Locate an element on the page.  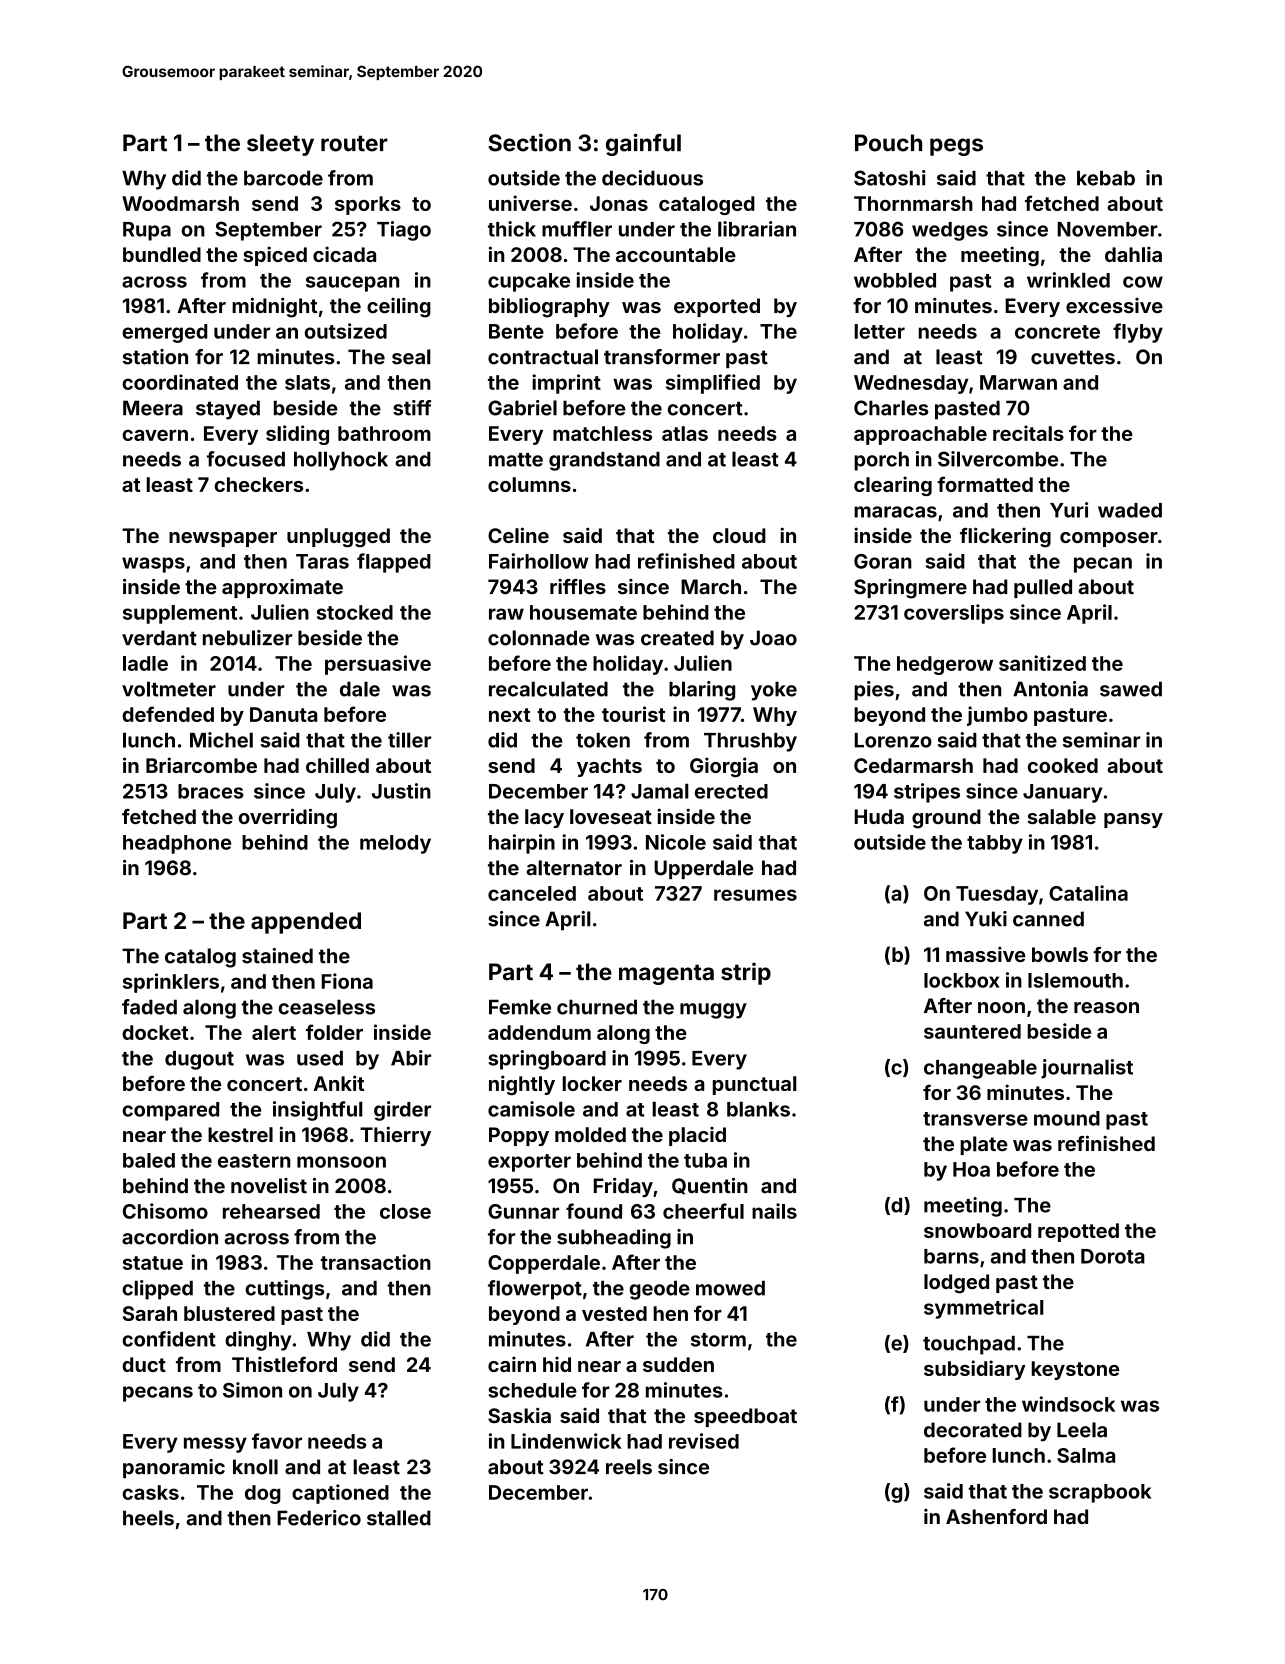
checkers is located at coordinates (258, 484).
